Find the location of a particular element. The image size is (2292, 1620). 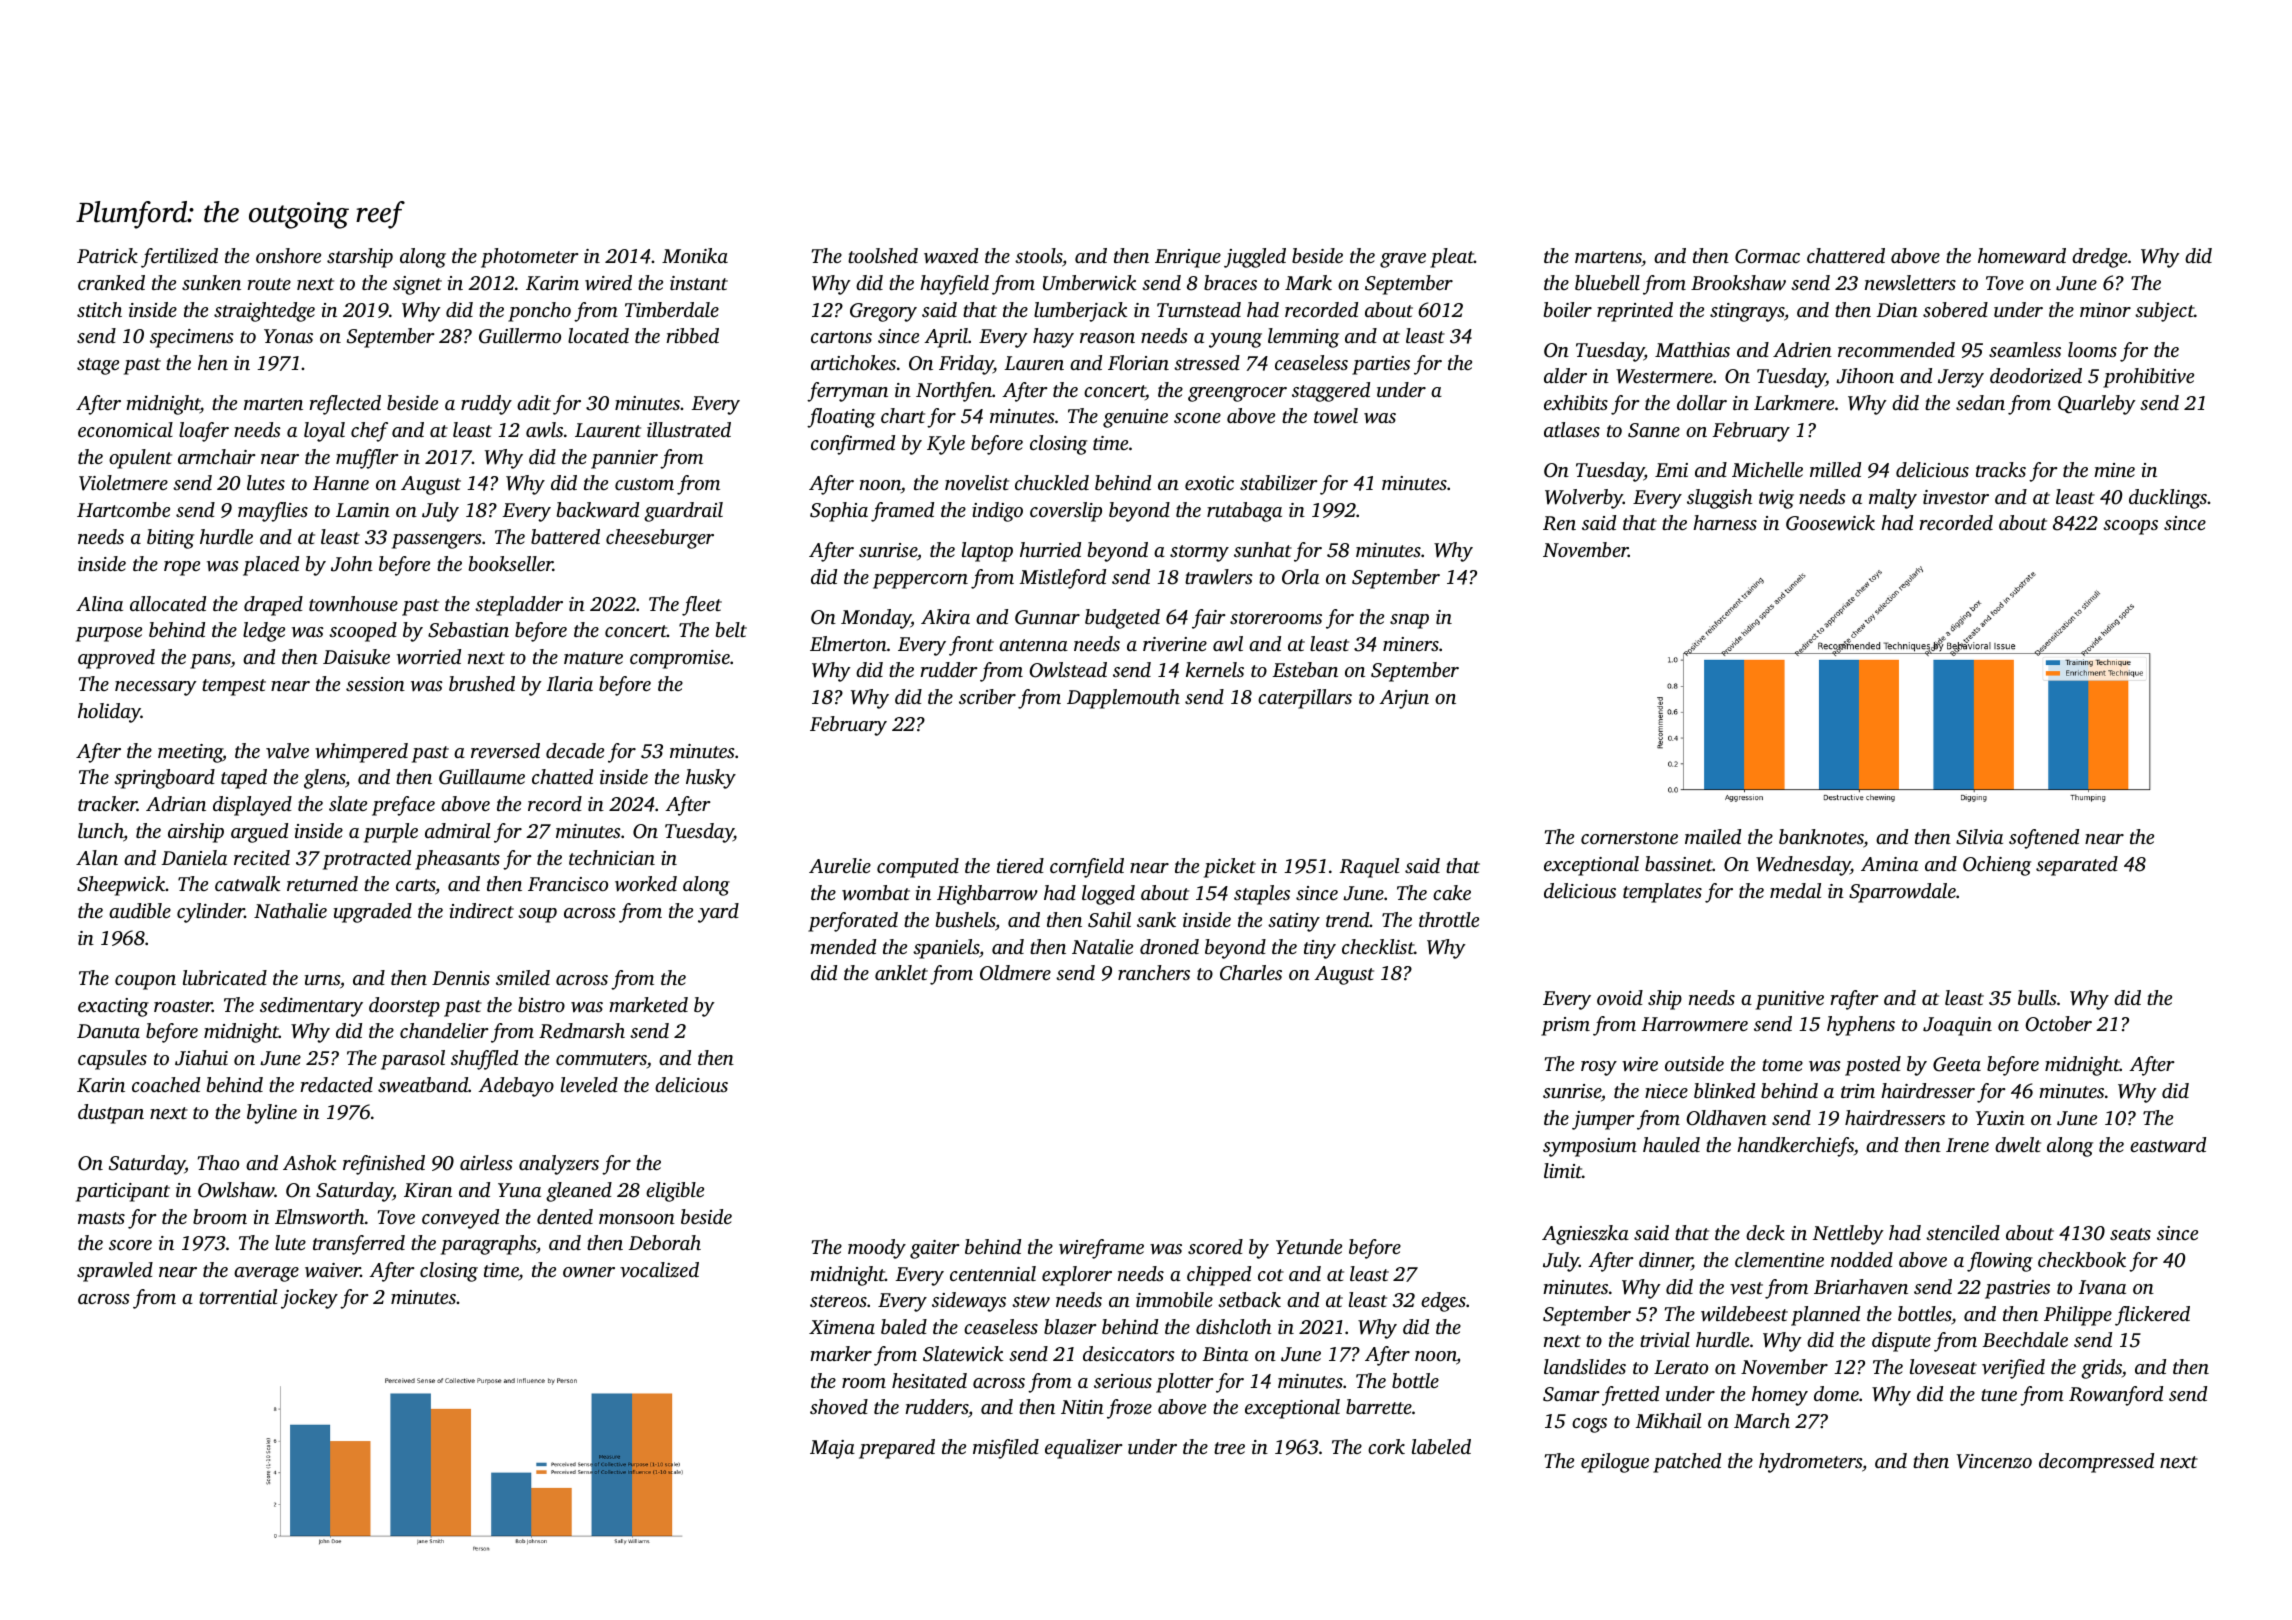

jockey is located at coordinates (309, 1299).
